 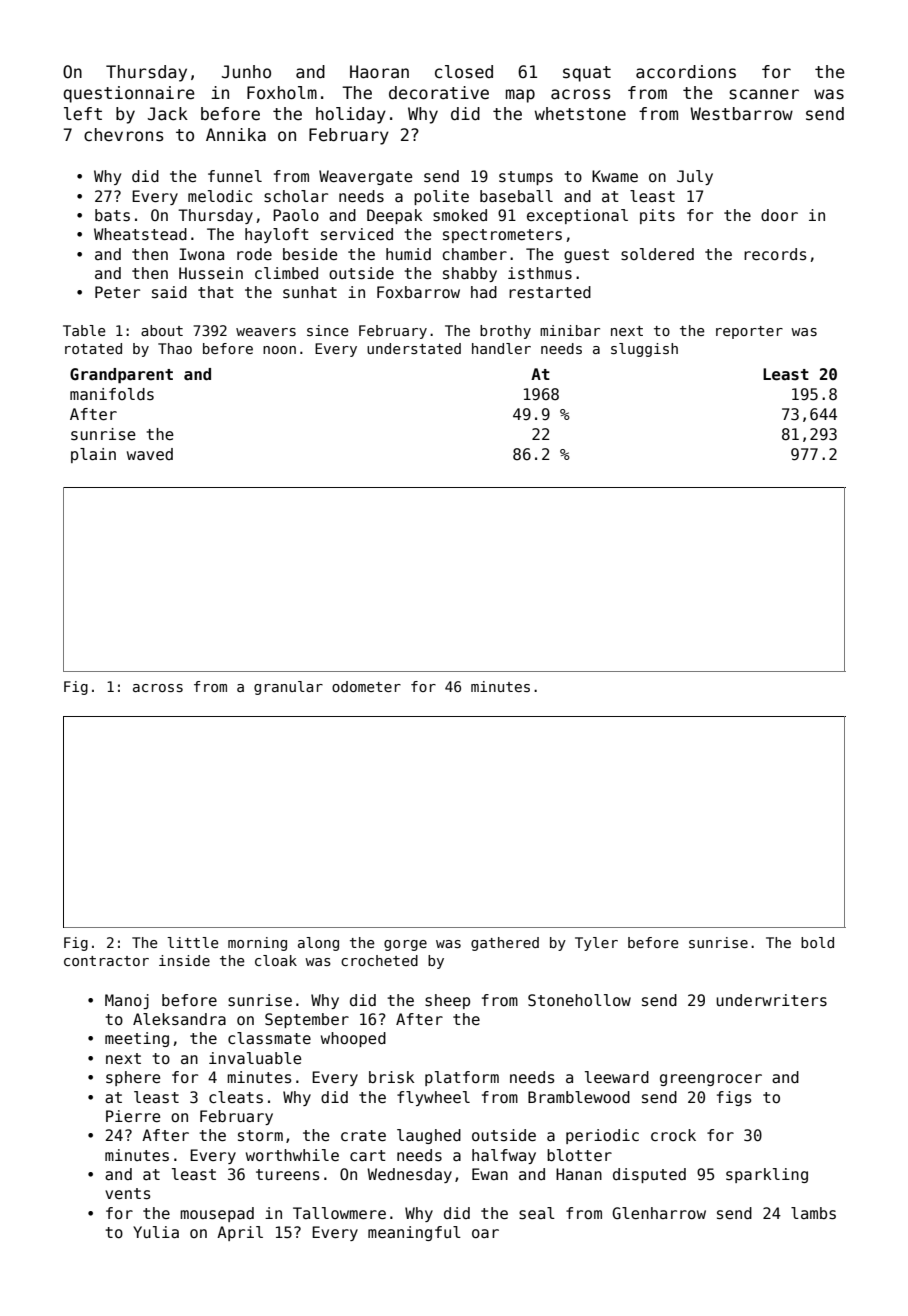 I want to click on meeting, so click(x=137, y=1039).
